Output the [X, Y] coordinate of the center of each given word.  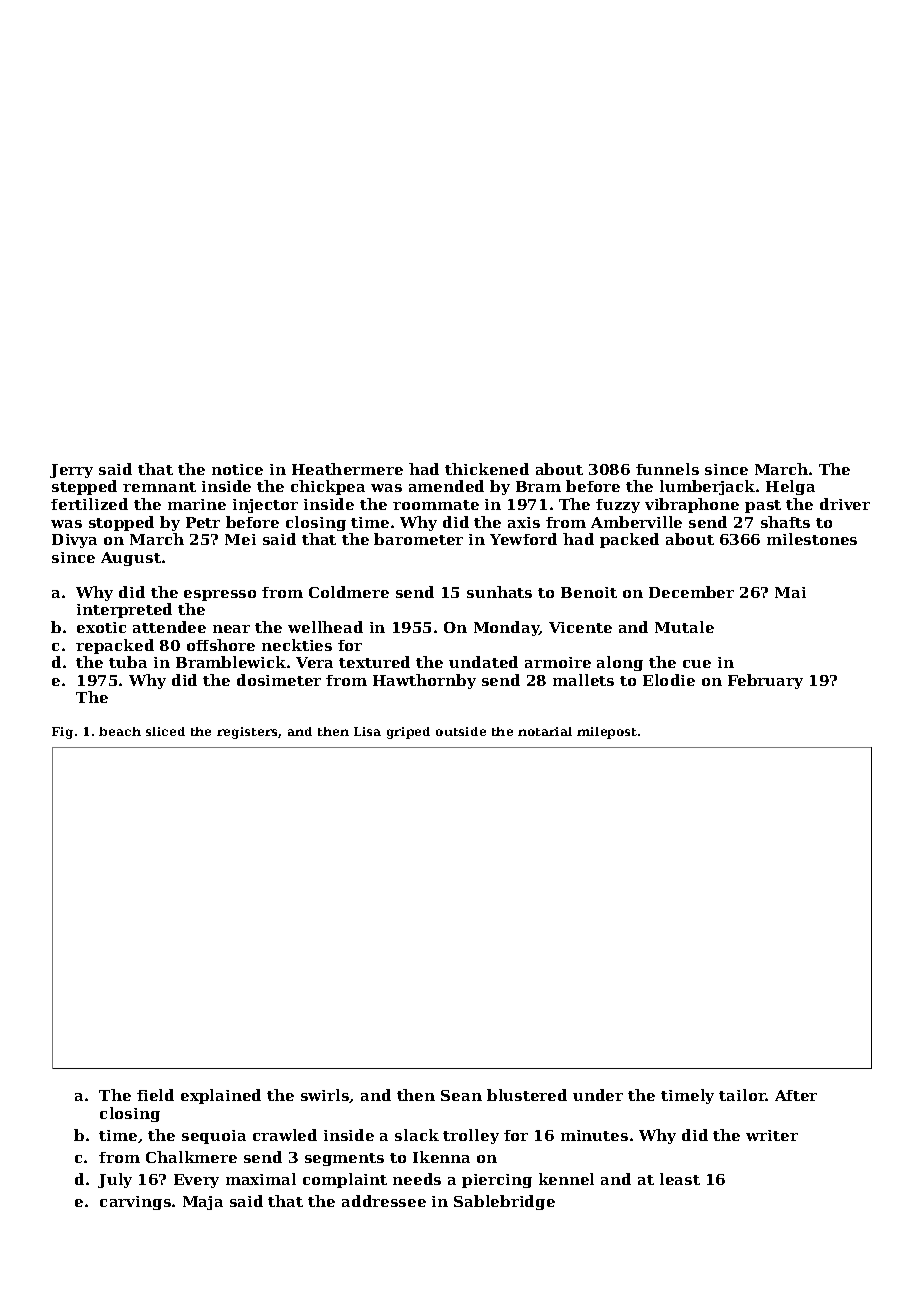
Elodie [669, 680]
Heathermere [347, 469]
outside [461, 731]
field [155, 1095]
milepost [607, 733]
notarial [545, 731]
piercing [497, 1181]
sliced [165, 731]
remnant [159, 487]
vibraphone [692, 505]
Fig [62, 733]
